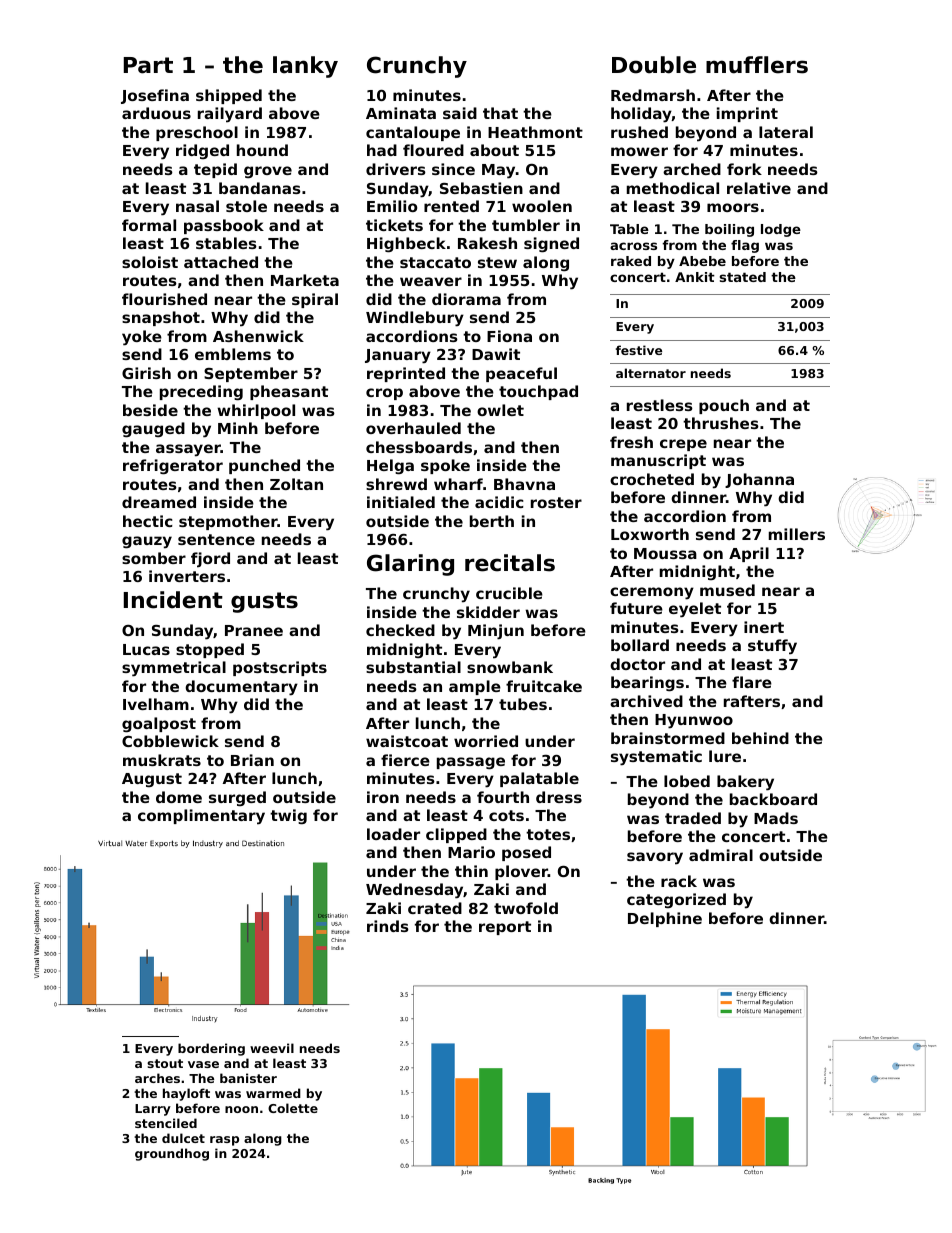  What do you see at coordinates (256, 411) in the image?
I see `whirlpool` at bounding box center [256, 411].
